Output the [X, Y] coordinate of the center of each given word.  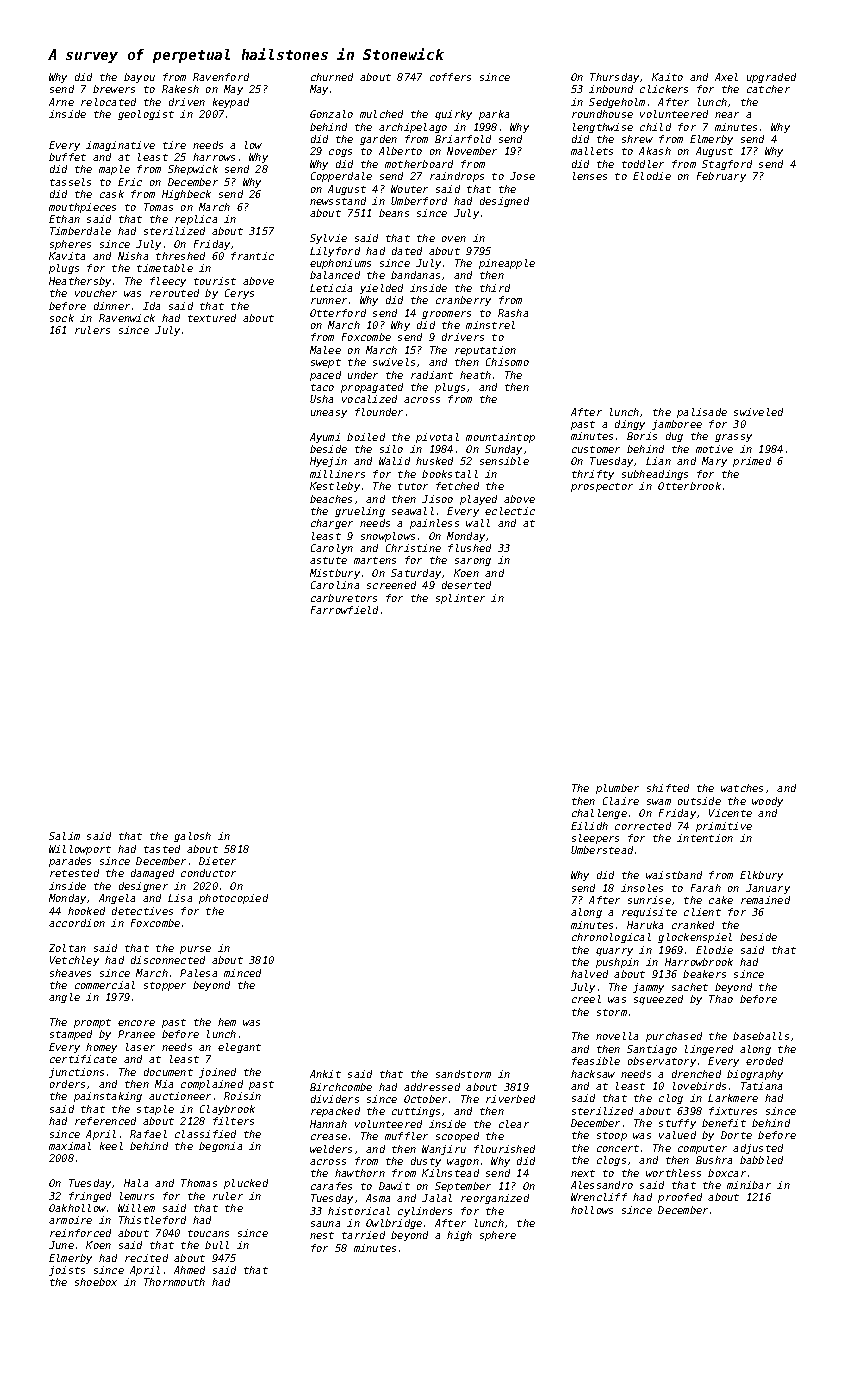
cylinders [425, 1212]
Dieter [217, 861]
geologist [146, 115]
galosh [192, 837]
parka [494, 115]
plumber [617, 789]
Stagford [727, 165]
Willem [136, 1208]
